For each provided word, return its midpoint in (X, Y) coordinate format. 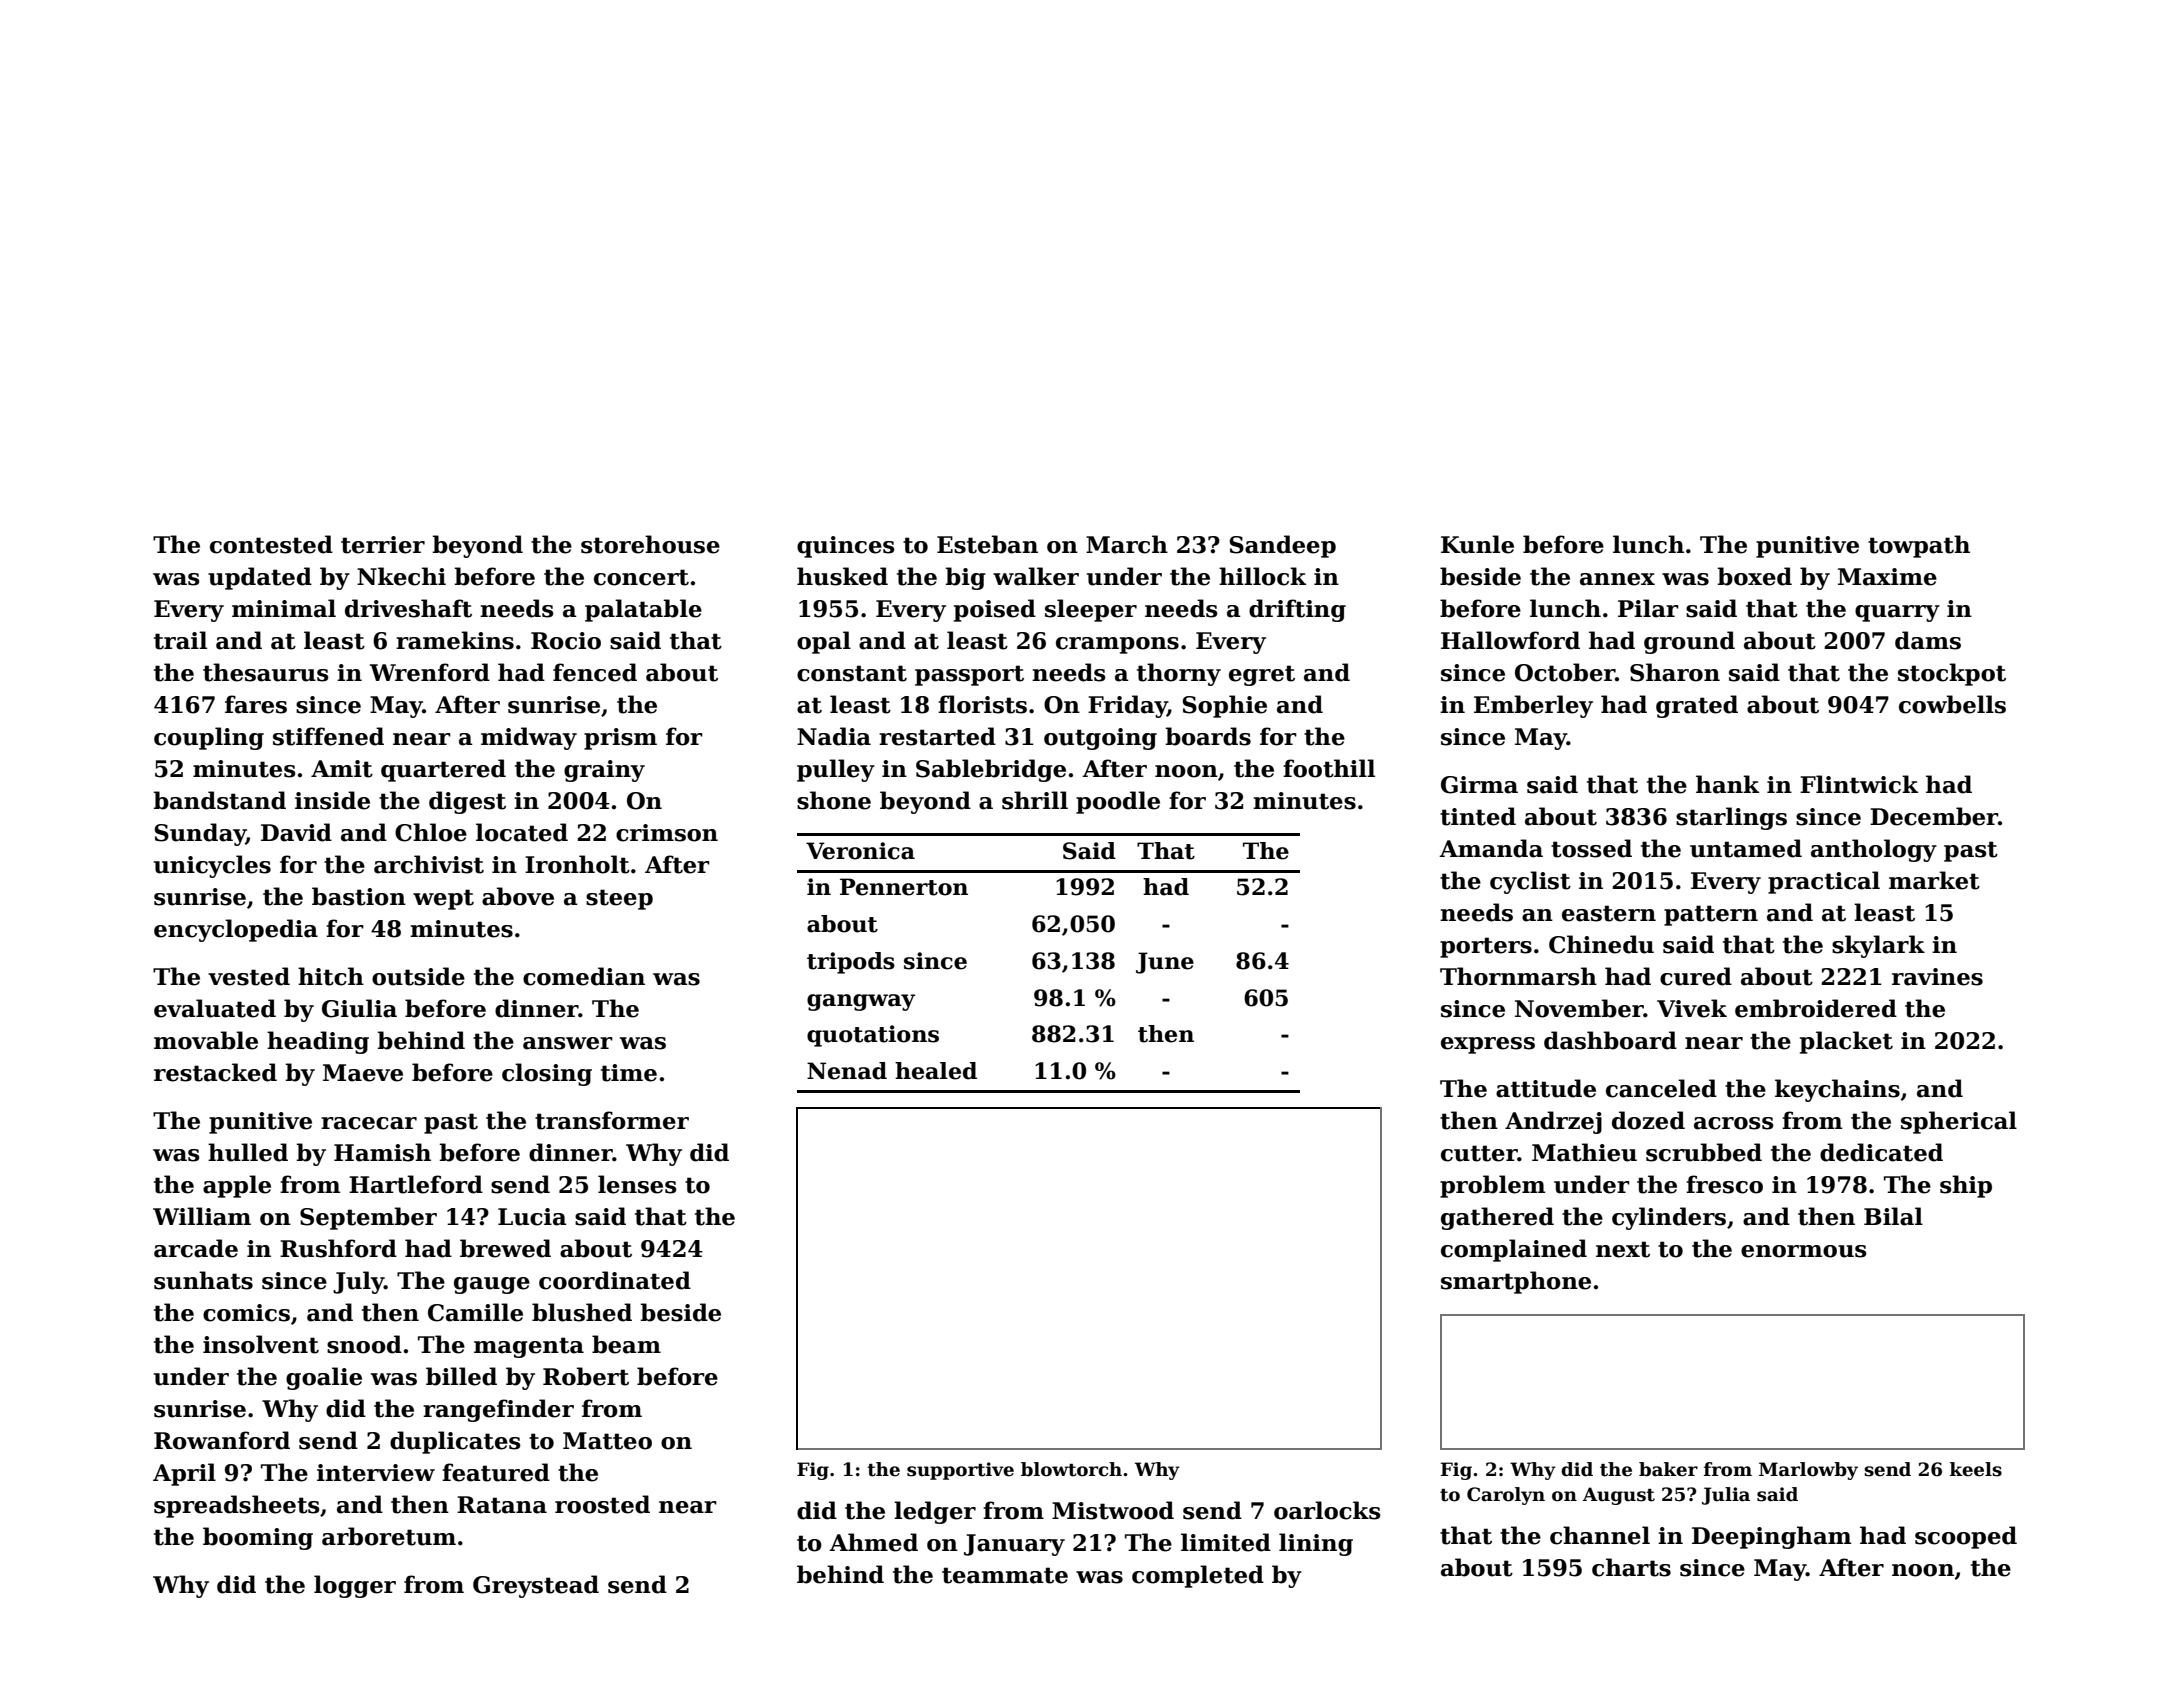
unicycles (212, 866)
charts (1631, 1567)
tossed (1591, 848)
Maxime (1887, 577)
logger (355, 1586)
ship (1966, 1186)
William (202, 1216)
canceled (1661, 1088)
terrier (383, 545)
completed (1198, 1576)
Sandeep (1283, 546)
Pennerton (904, 887)
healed (936, 1071)
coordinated (615, 1280)
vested (249, 976)
